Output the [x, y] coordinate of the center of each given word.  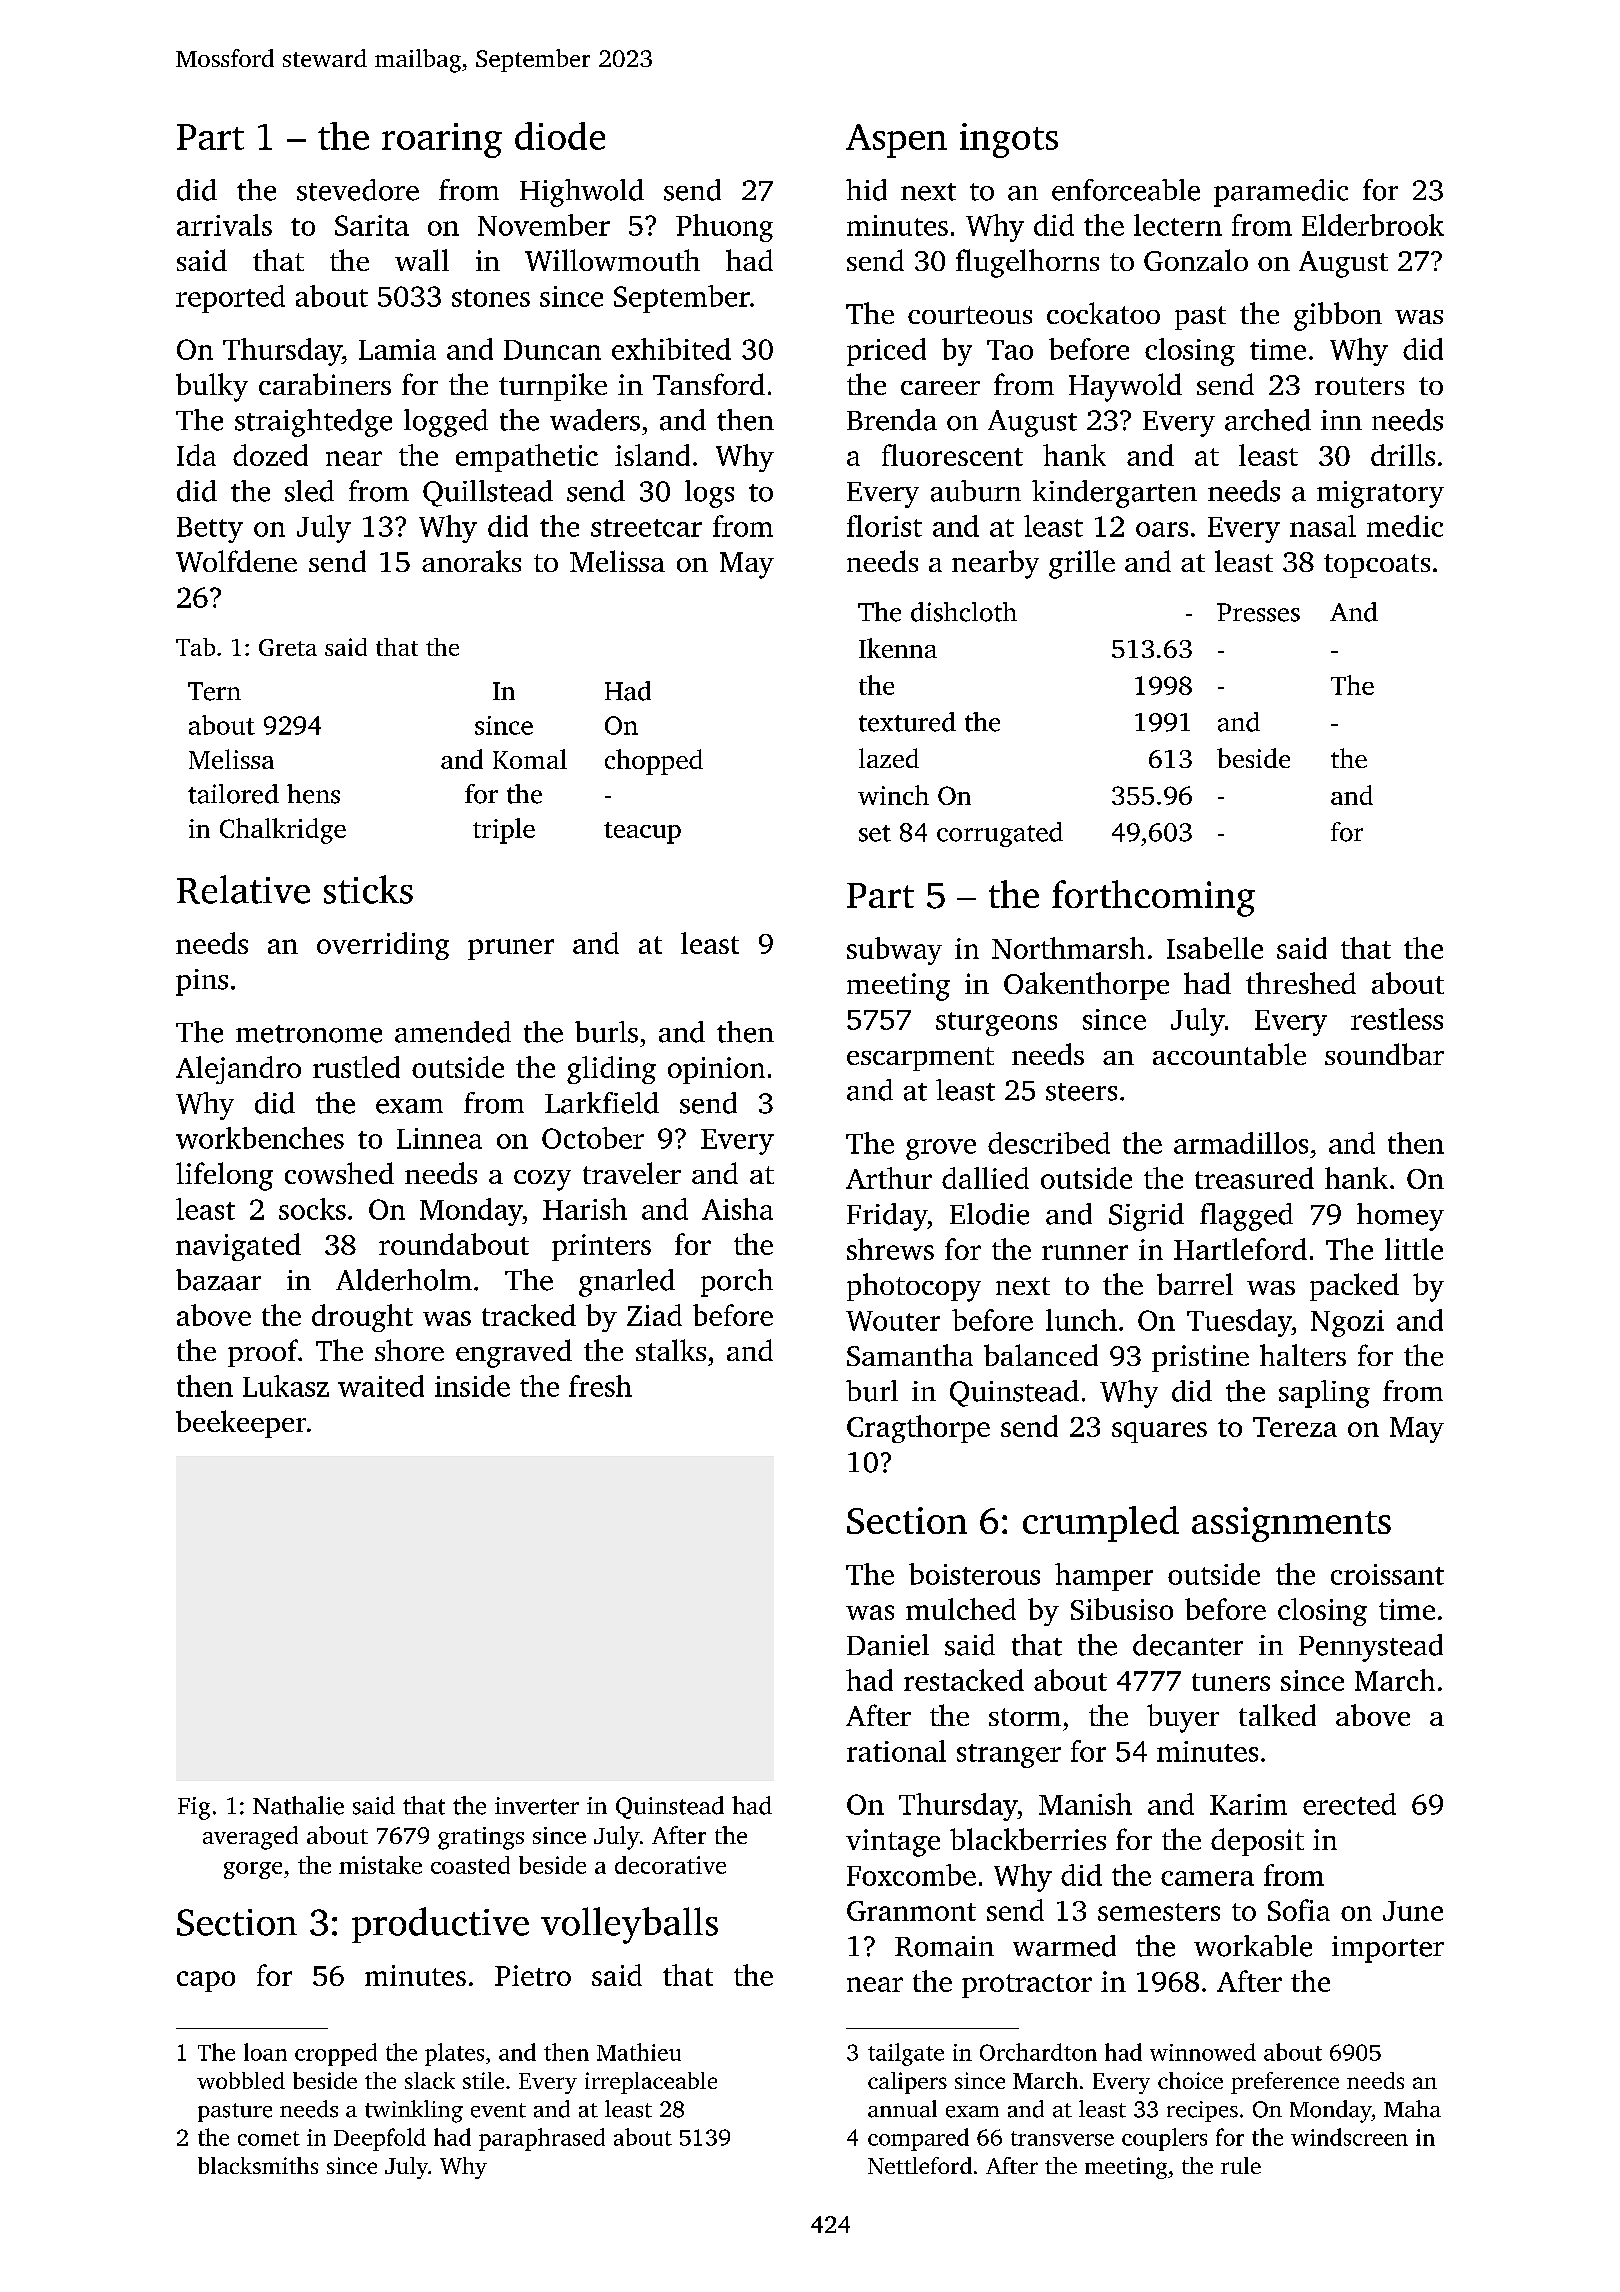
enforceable [1126, 190]
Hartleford [1240, 1249]
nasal [1323, 526]
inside [472, 1386]
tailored [233, 794]
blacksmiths [258, 2165]
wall [422, 260]
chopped [654, 762]
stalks [671, 1350]
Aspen [896, 141]
